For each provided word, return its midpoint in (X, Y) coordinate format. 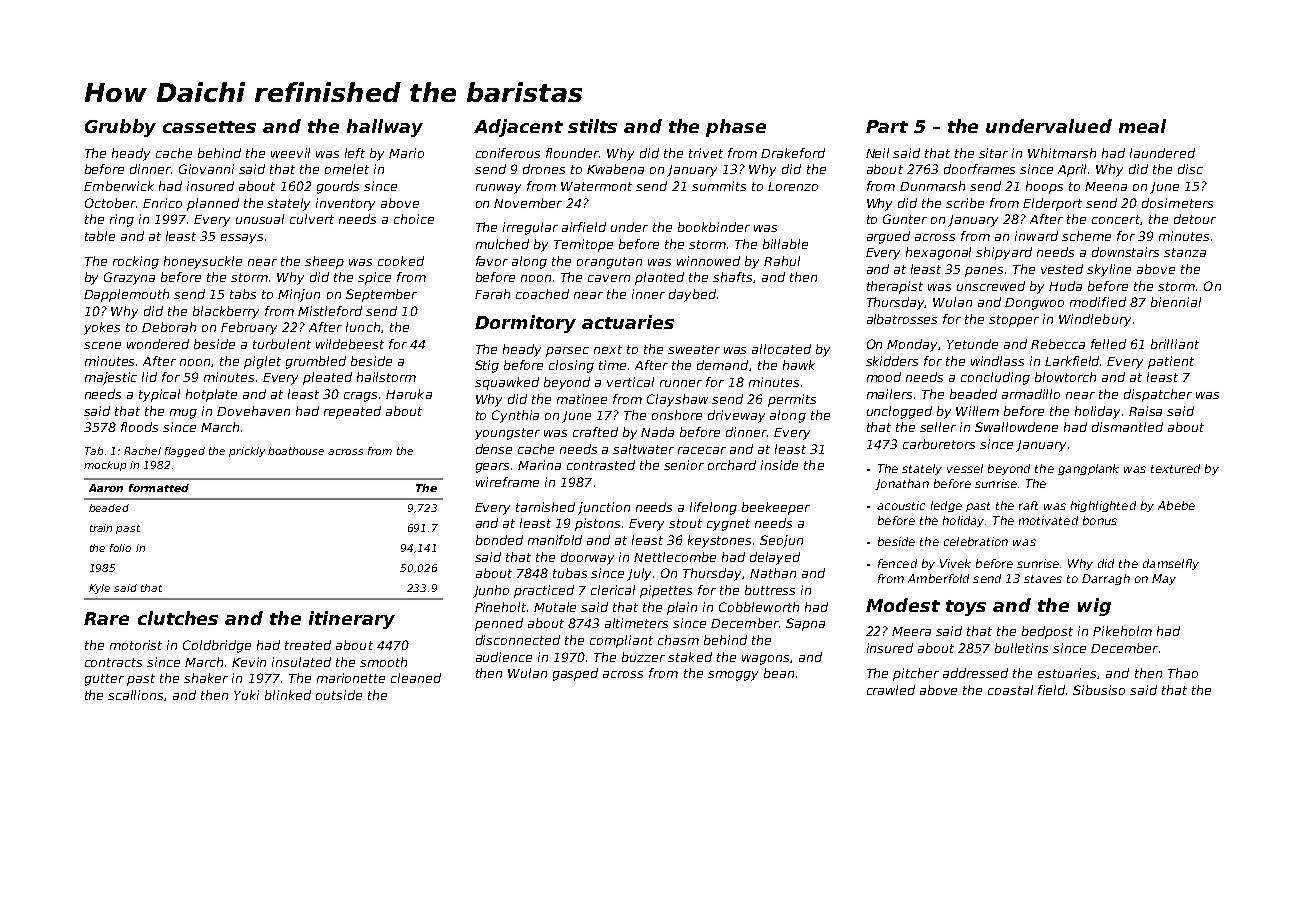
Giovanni (206, 169)
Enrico (162, 203)
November (528, 203)
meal (1142, 126)
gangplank (1088, 469)
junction (604, 508)
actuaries (628, 322)
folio (120, 548)
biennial (1176, 302)
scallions (135, 695)
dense (494, 449)
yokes (102, 328)
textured (1175, 468)
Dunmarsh (932, 186)
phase (736, 128)
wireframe (507, 482)
